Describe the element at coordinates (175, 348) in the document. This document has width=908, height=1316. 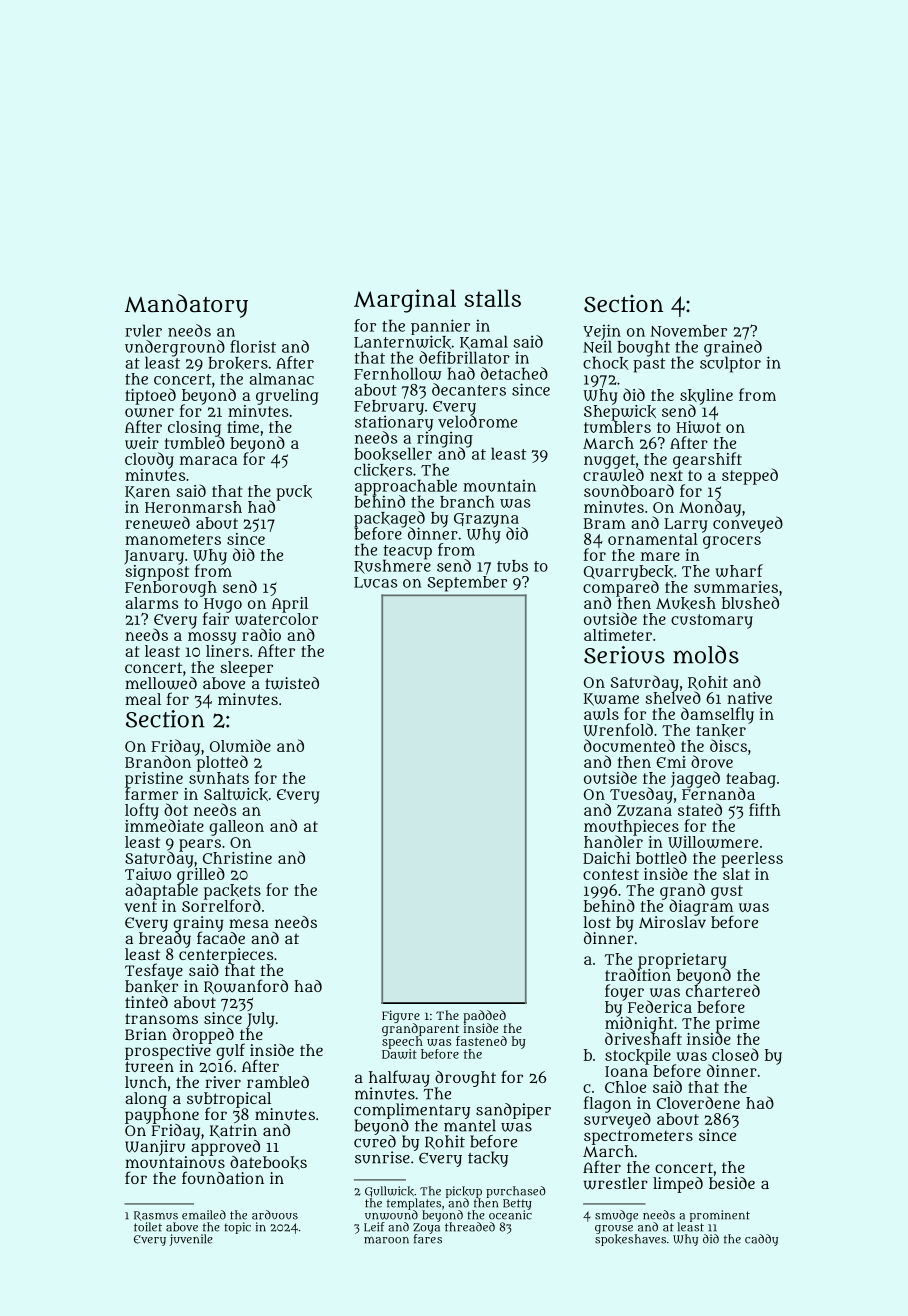
I see `underground` at that location.
